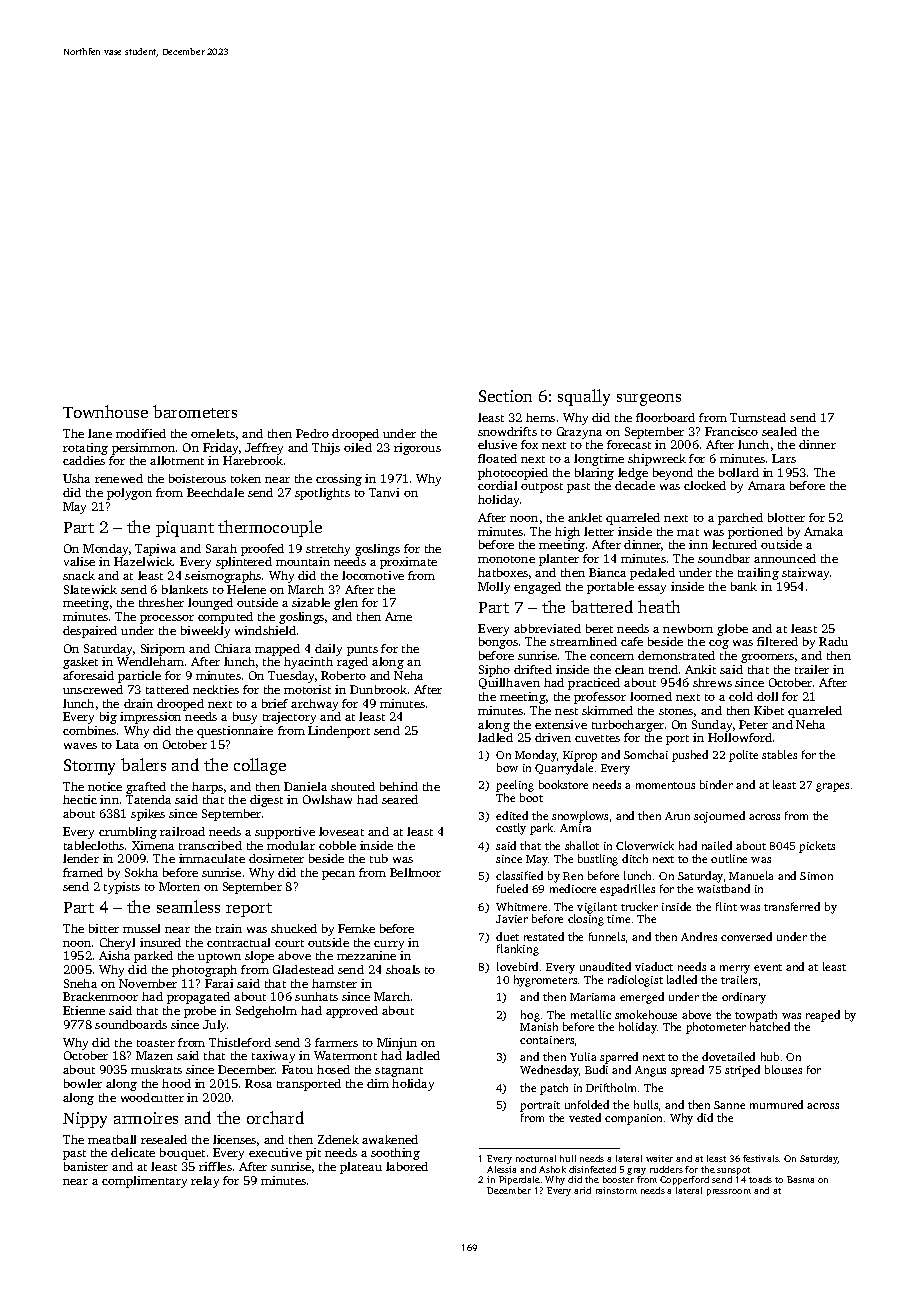  What do you see at coordinates (161, 602) in the page?
I see `thresher` at bounding box center [161, 602].
